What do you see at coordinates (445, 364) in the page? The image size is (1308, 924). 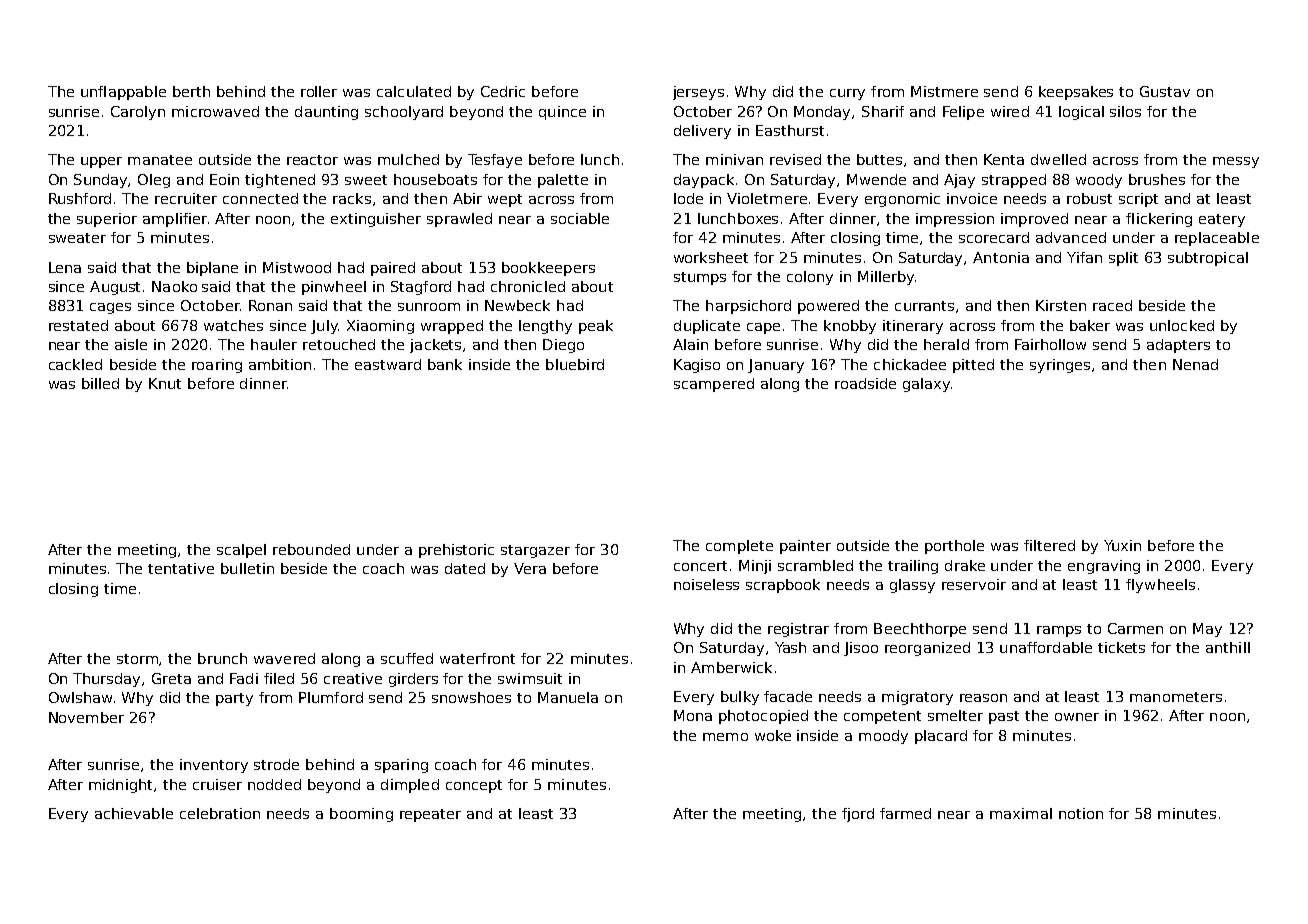 I see `bank` at bounding box center [445, 364].
